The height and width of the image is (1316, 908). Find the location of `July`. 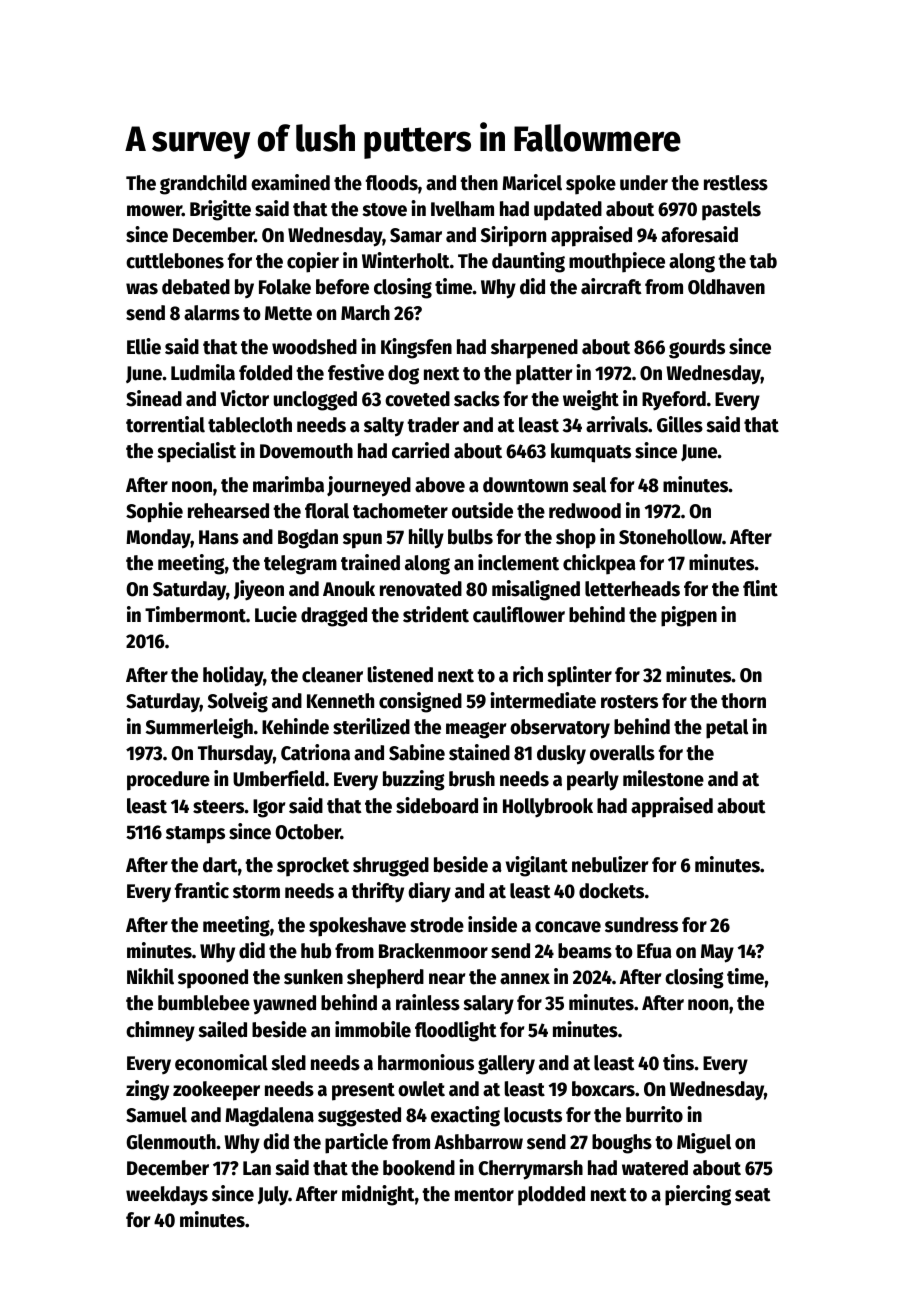

July is located at coordinates (273, 1196).
